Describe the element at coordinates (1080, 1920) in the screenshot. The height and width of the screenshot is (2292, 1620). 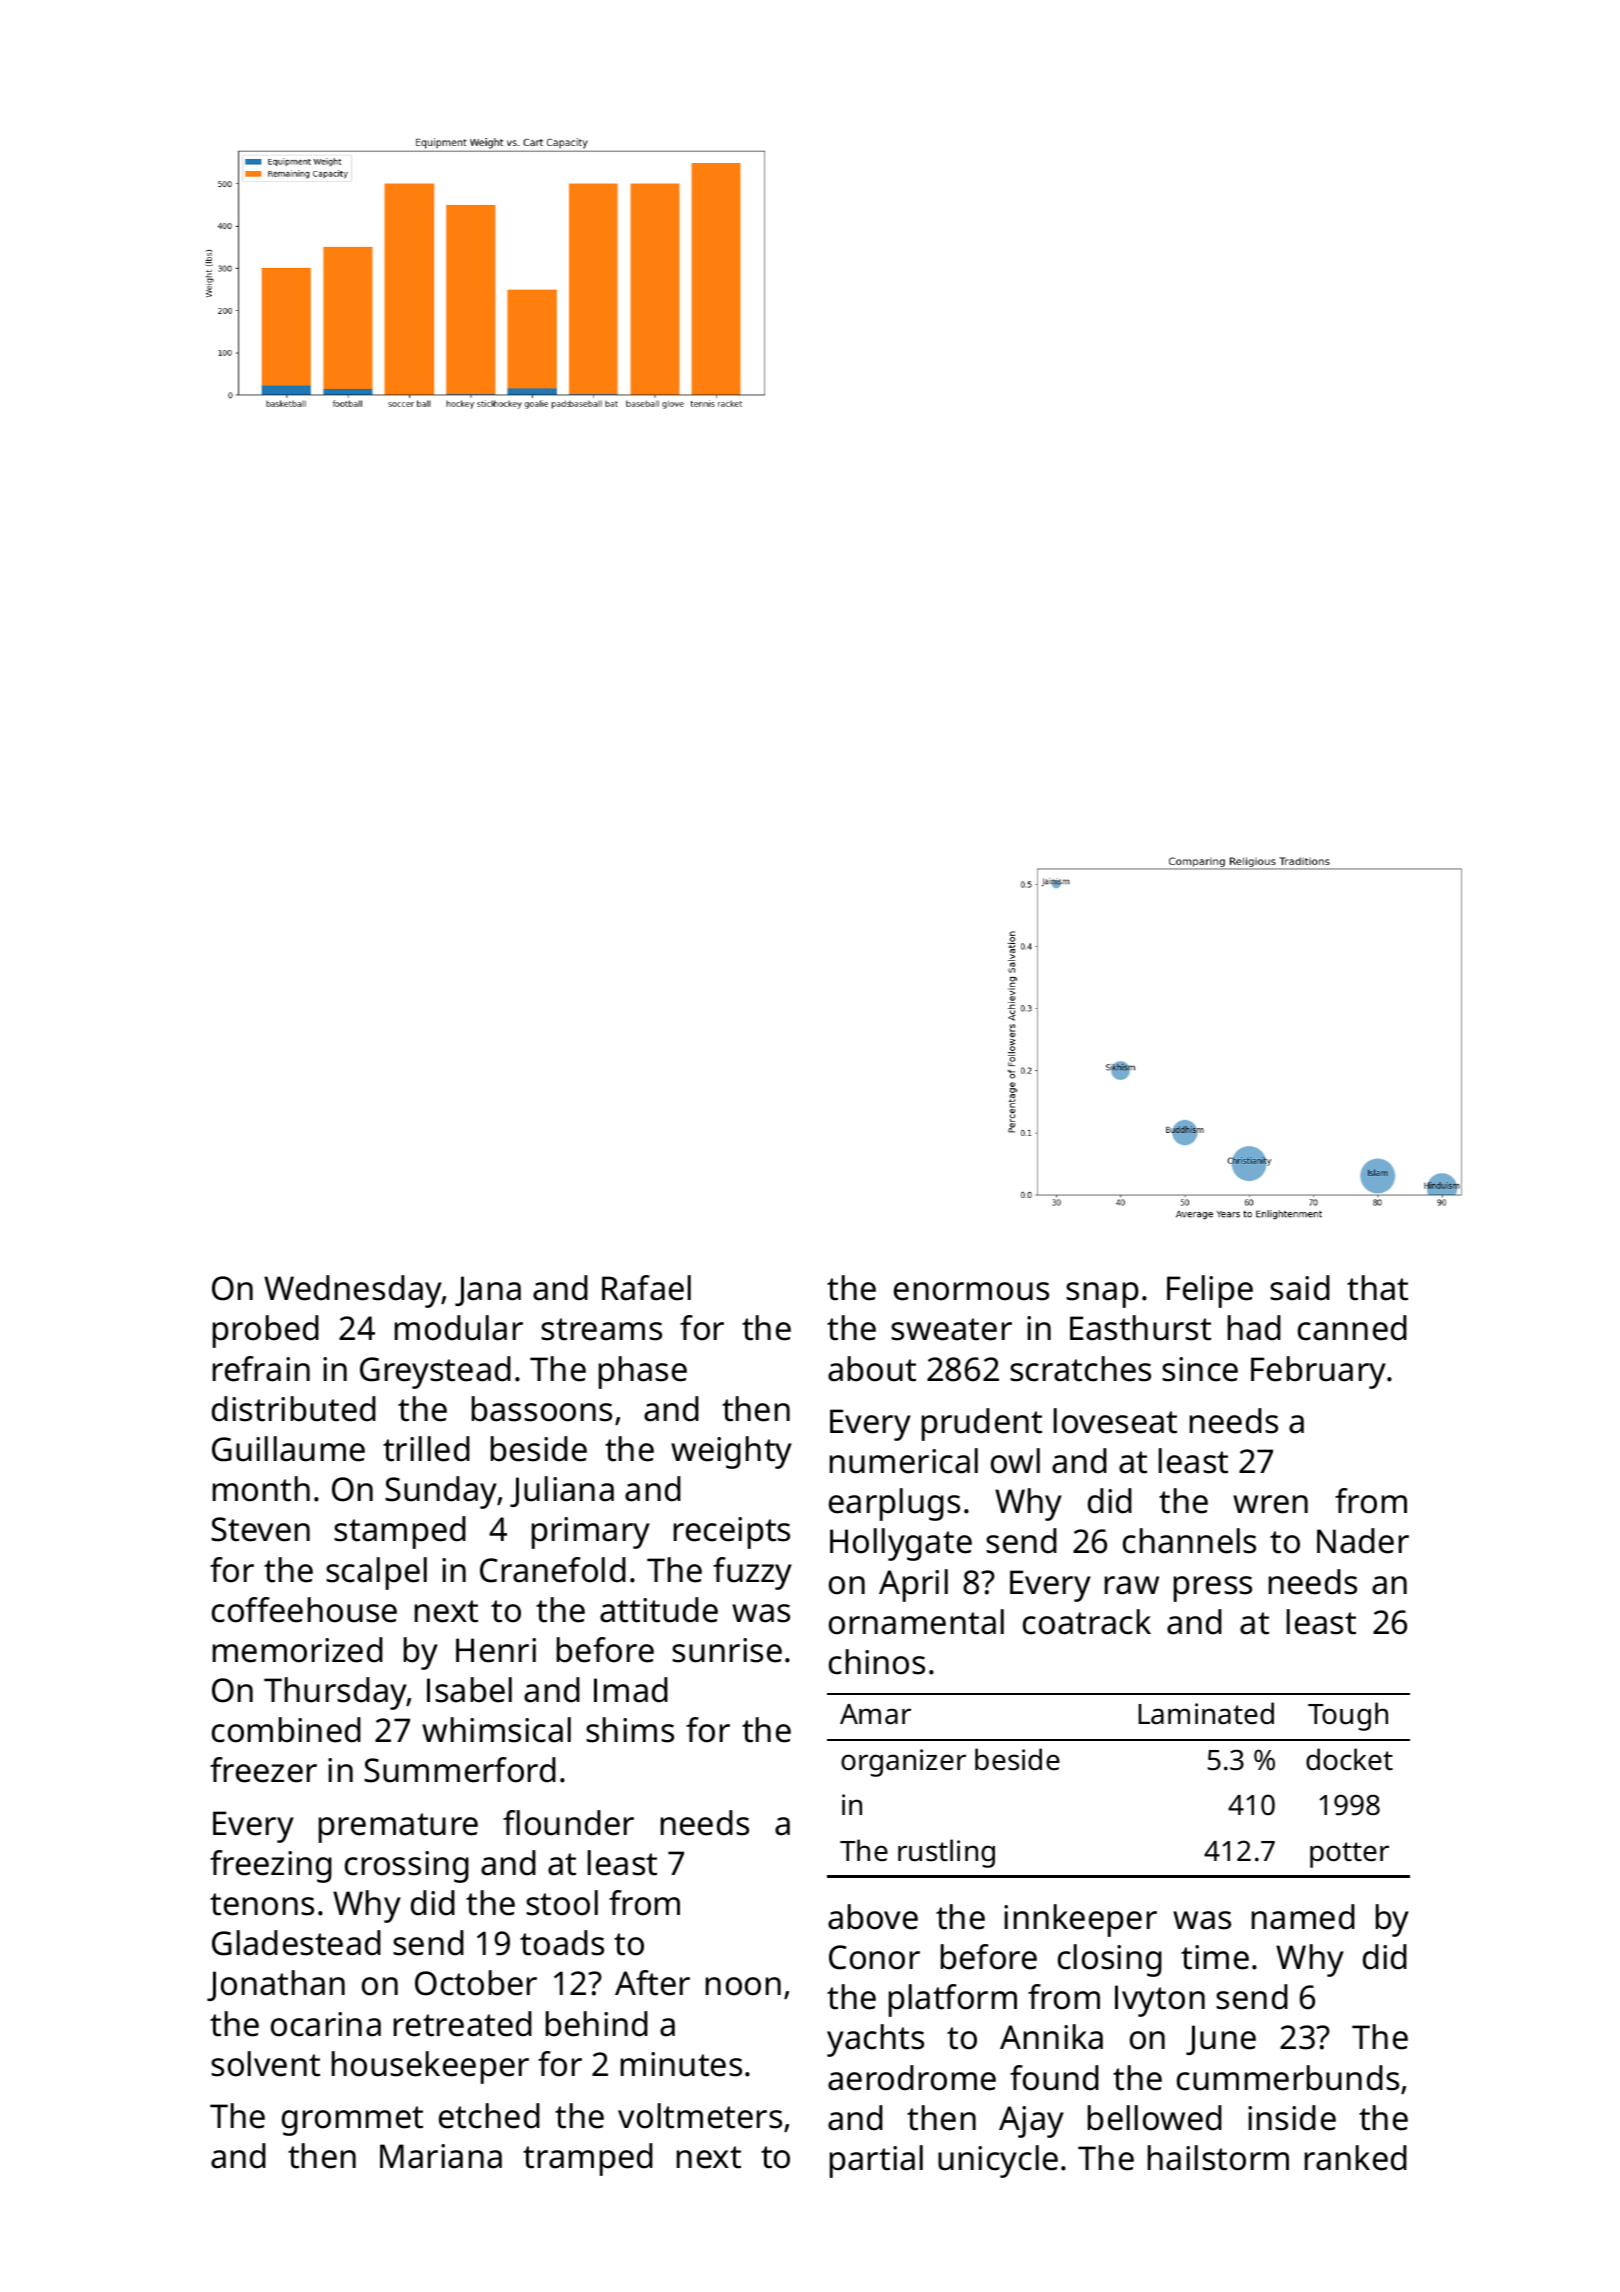
I see `innkeeper` at that location.
